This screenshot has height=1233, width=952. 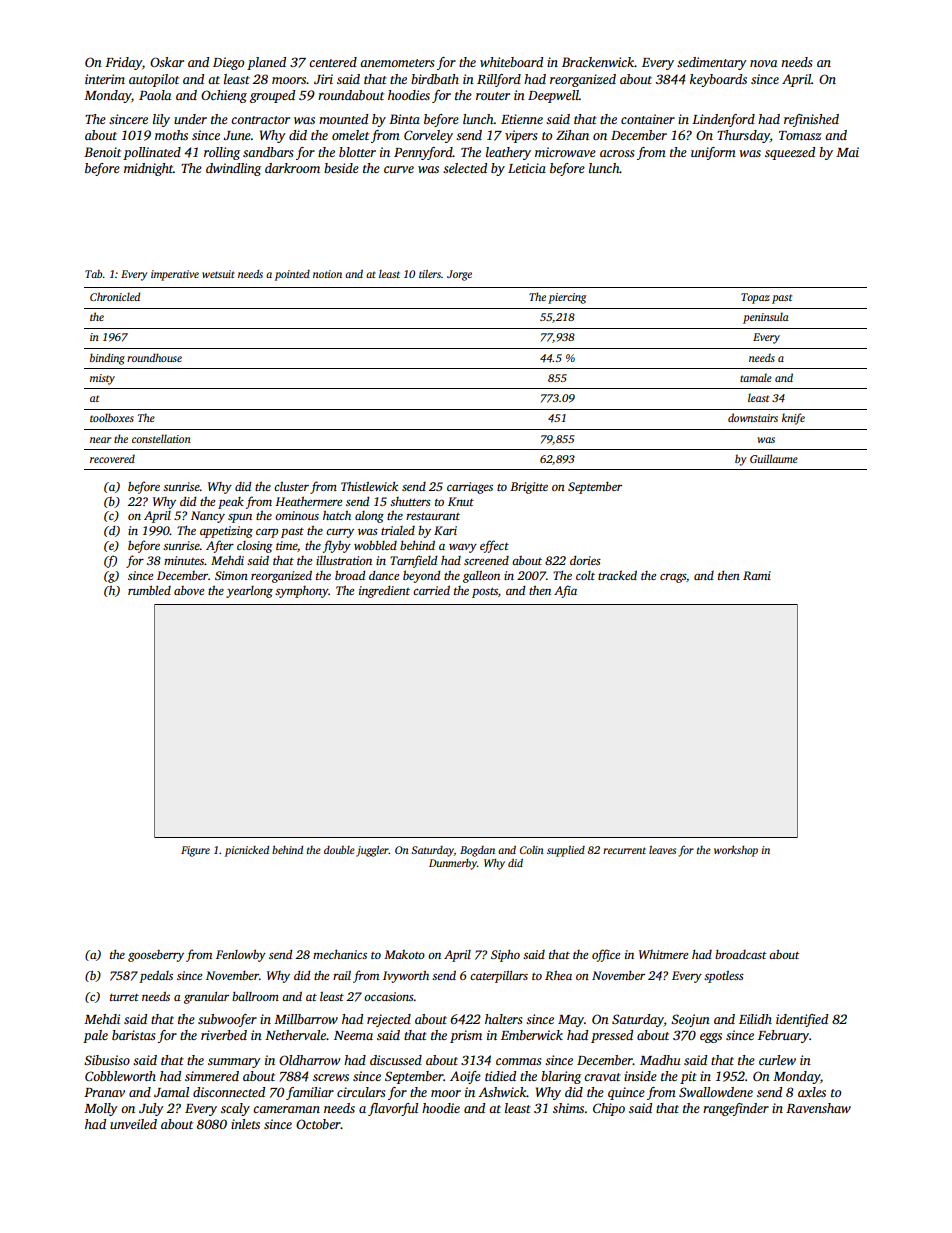 What do you see at coordinates (112, 458) in the screenshot?
I see `recovered` at bounding box center [112, 458].
